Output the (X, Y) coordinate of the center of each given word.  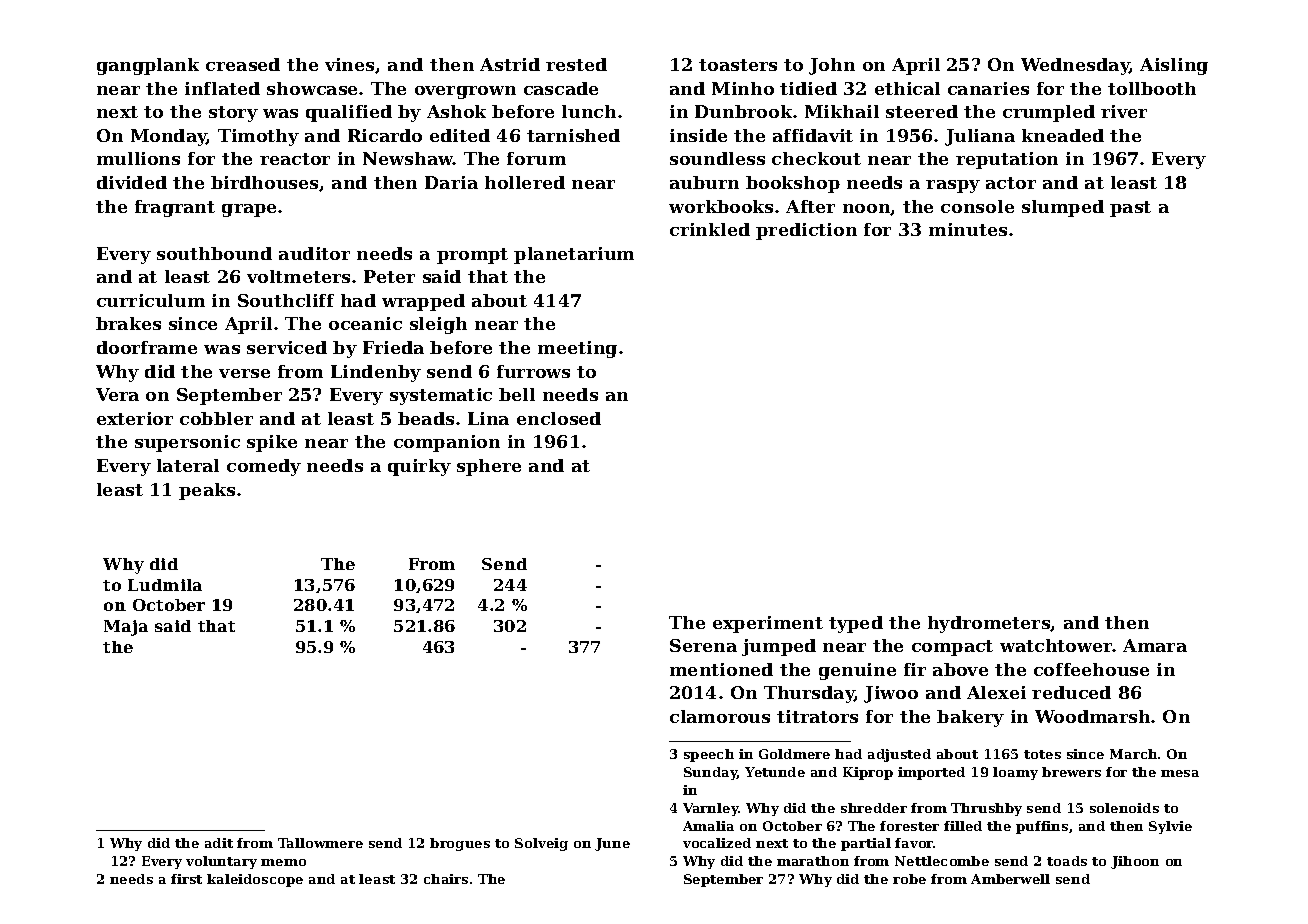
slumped (1063, 208)
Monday (169, 137)
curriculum (151, 300)
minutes (968, 229)
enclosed (559, 418)
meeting (577, 349)
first (186, 879)
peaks (207, 491)
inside (698, 135)
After (810, 206)
